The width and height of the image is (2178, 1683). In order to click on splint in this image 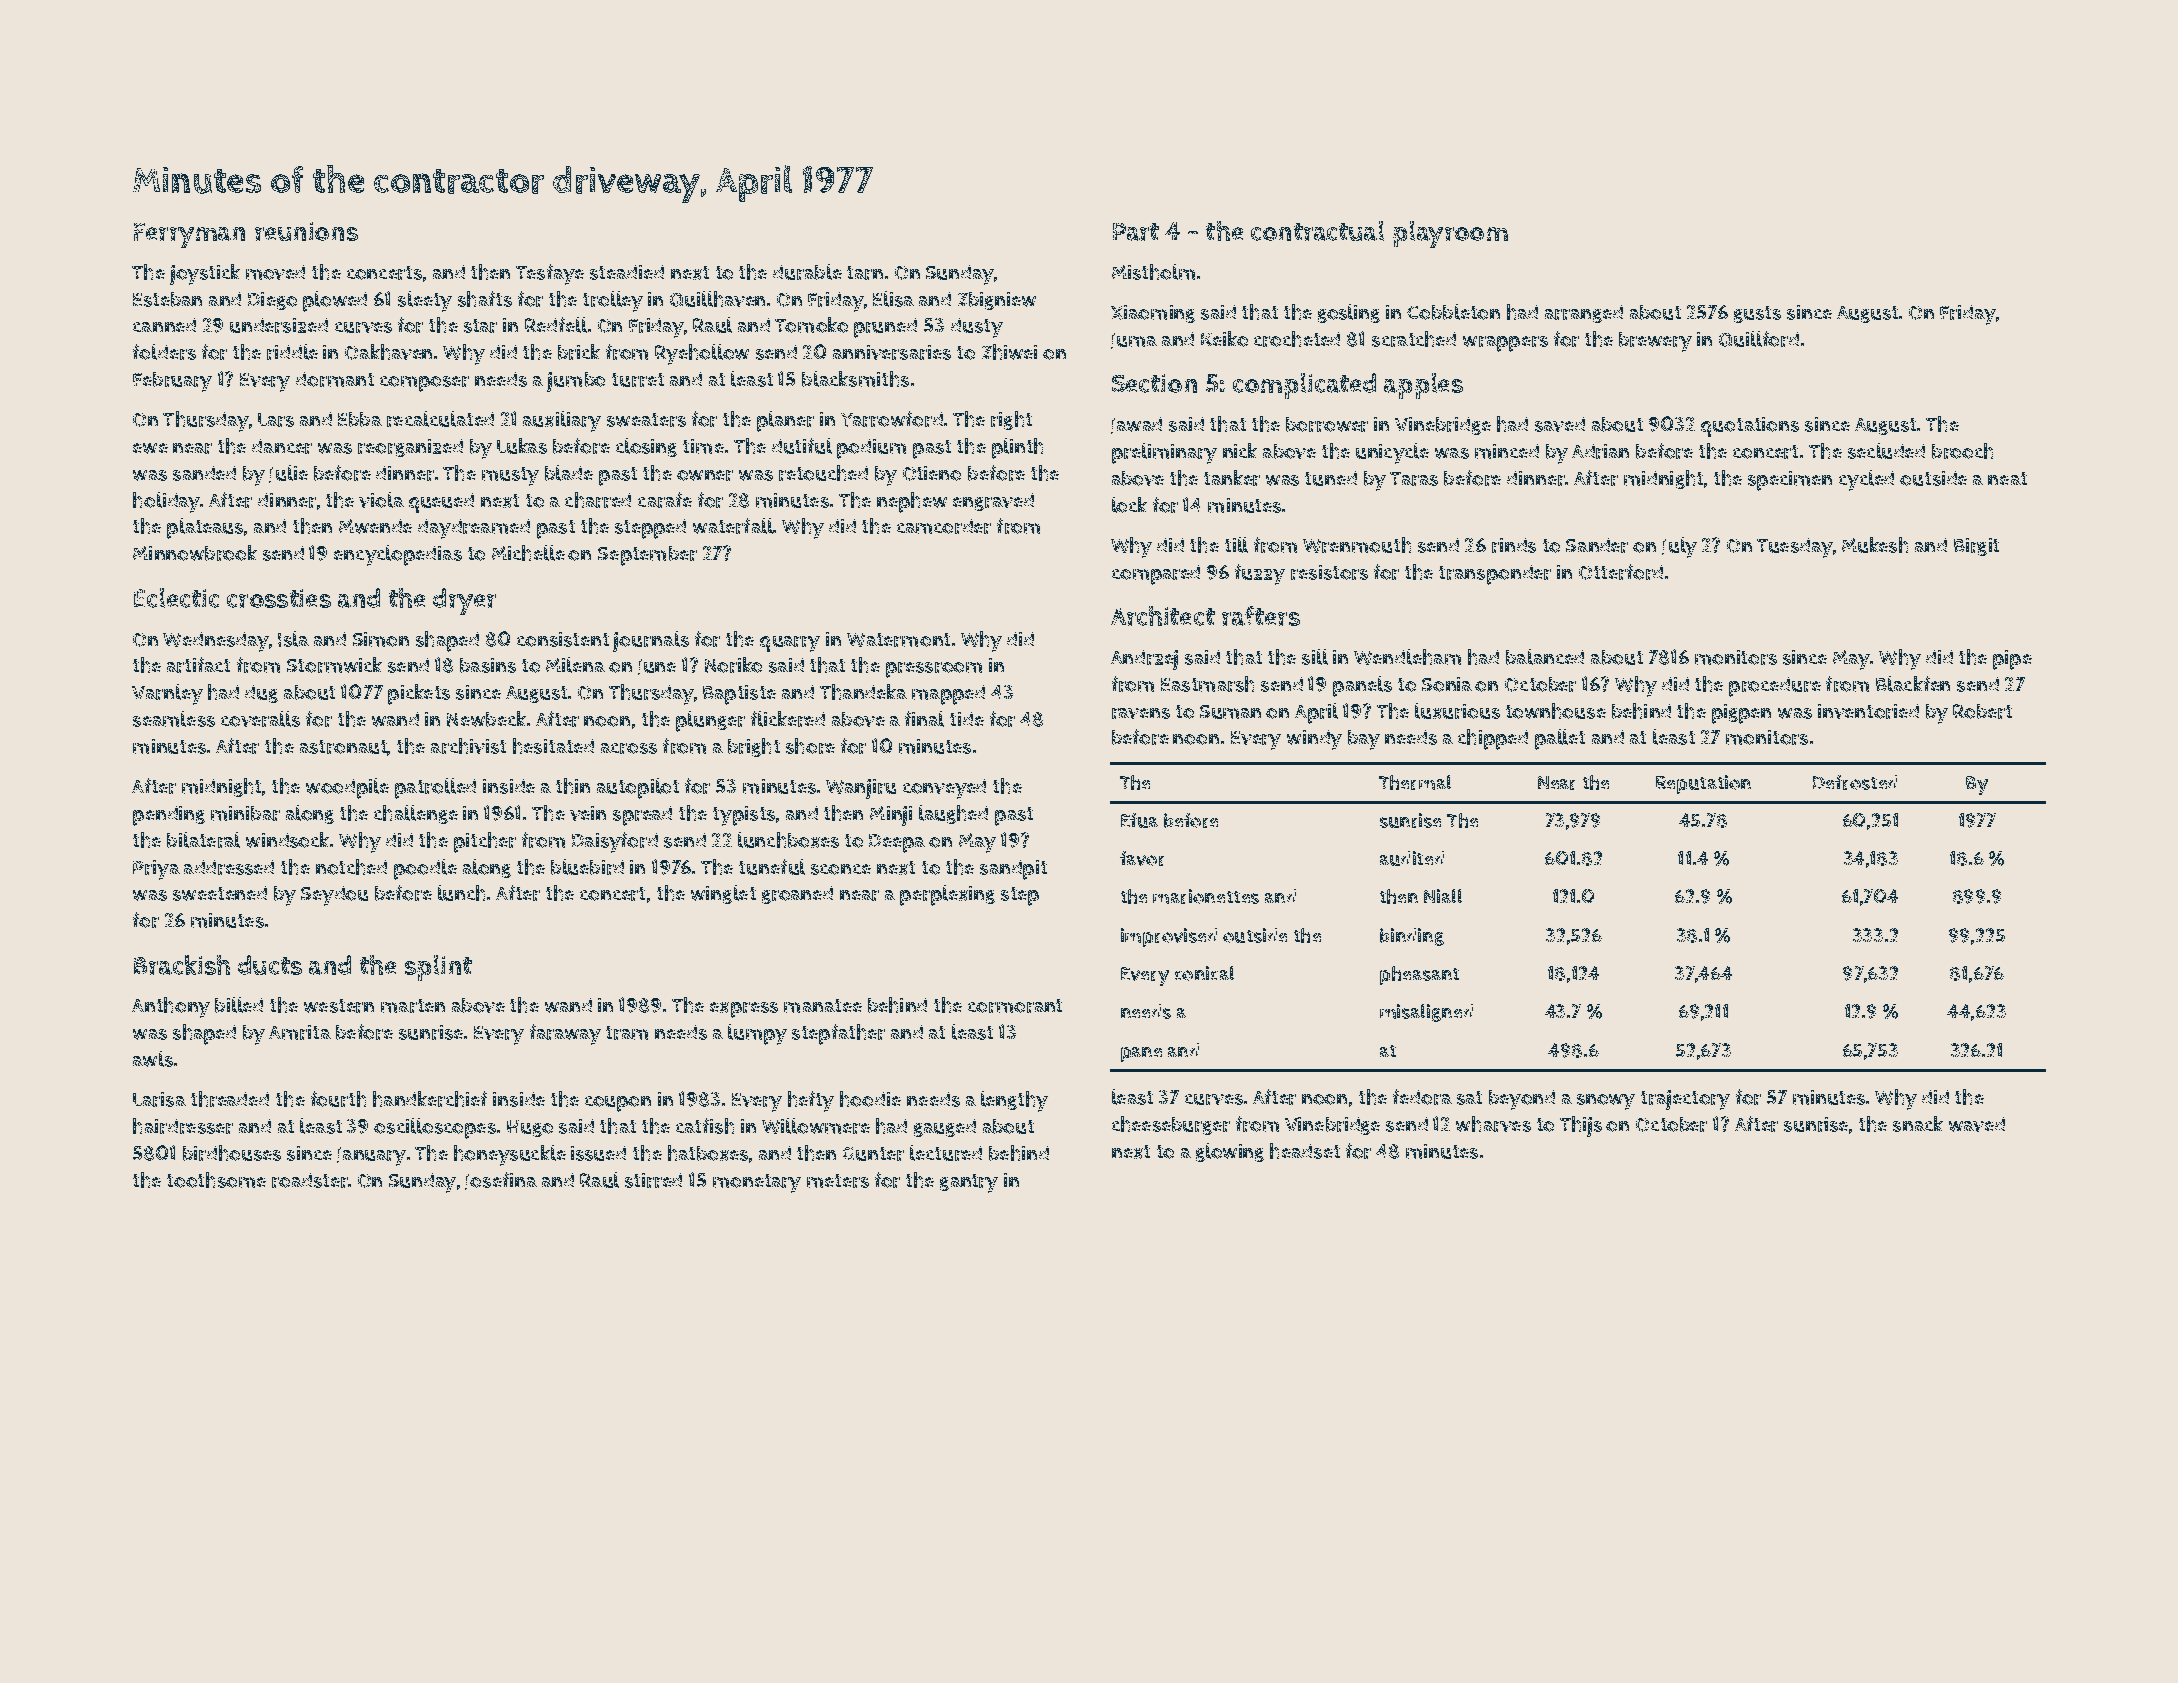, I will do `click(438, 968)`.
